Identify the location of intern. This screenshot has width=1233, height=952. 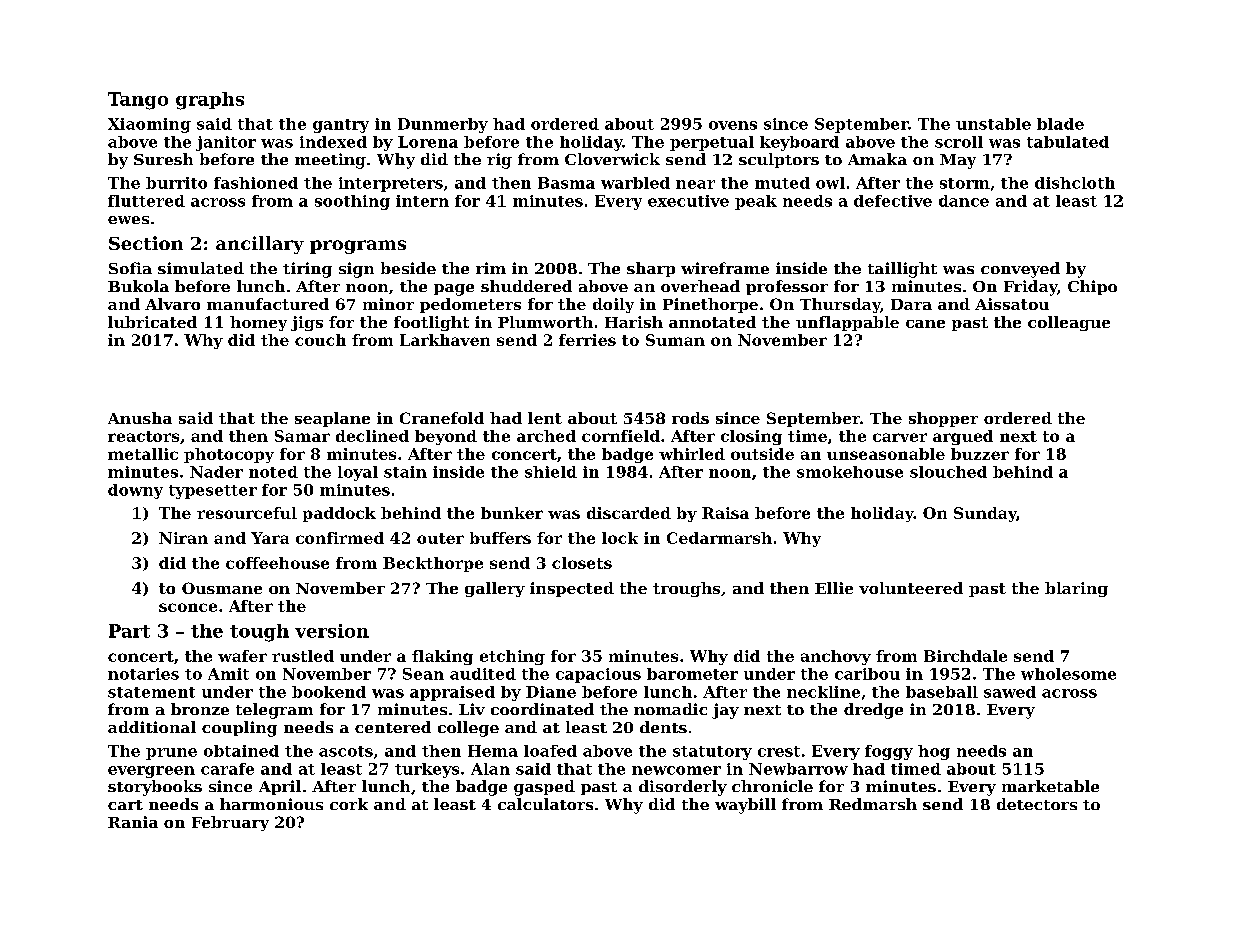
(422, 201).
